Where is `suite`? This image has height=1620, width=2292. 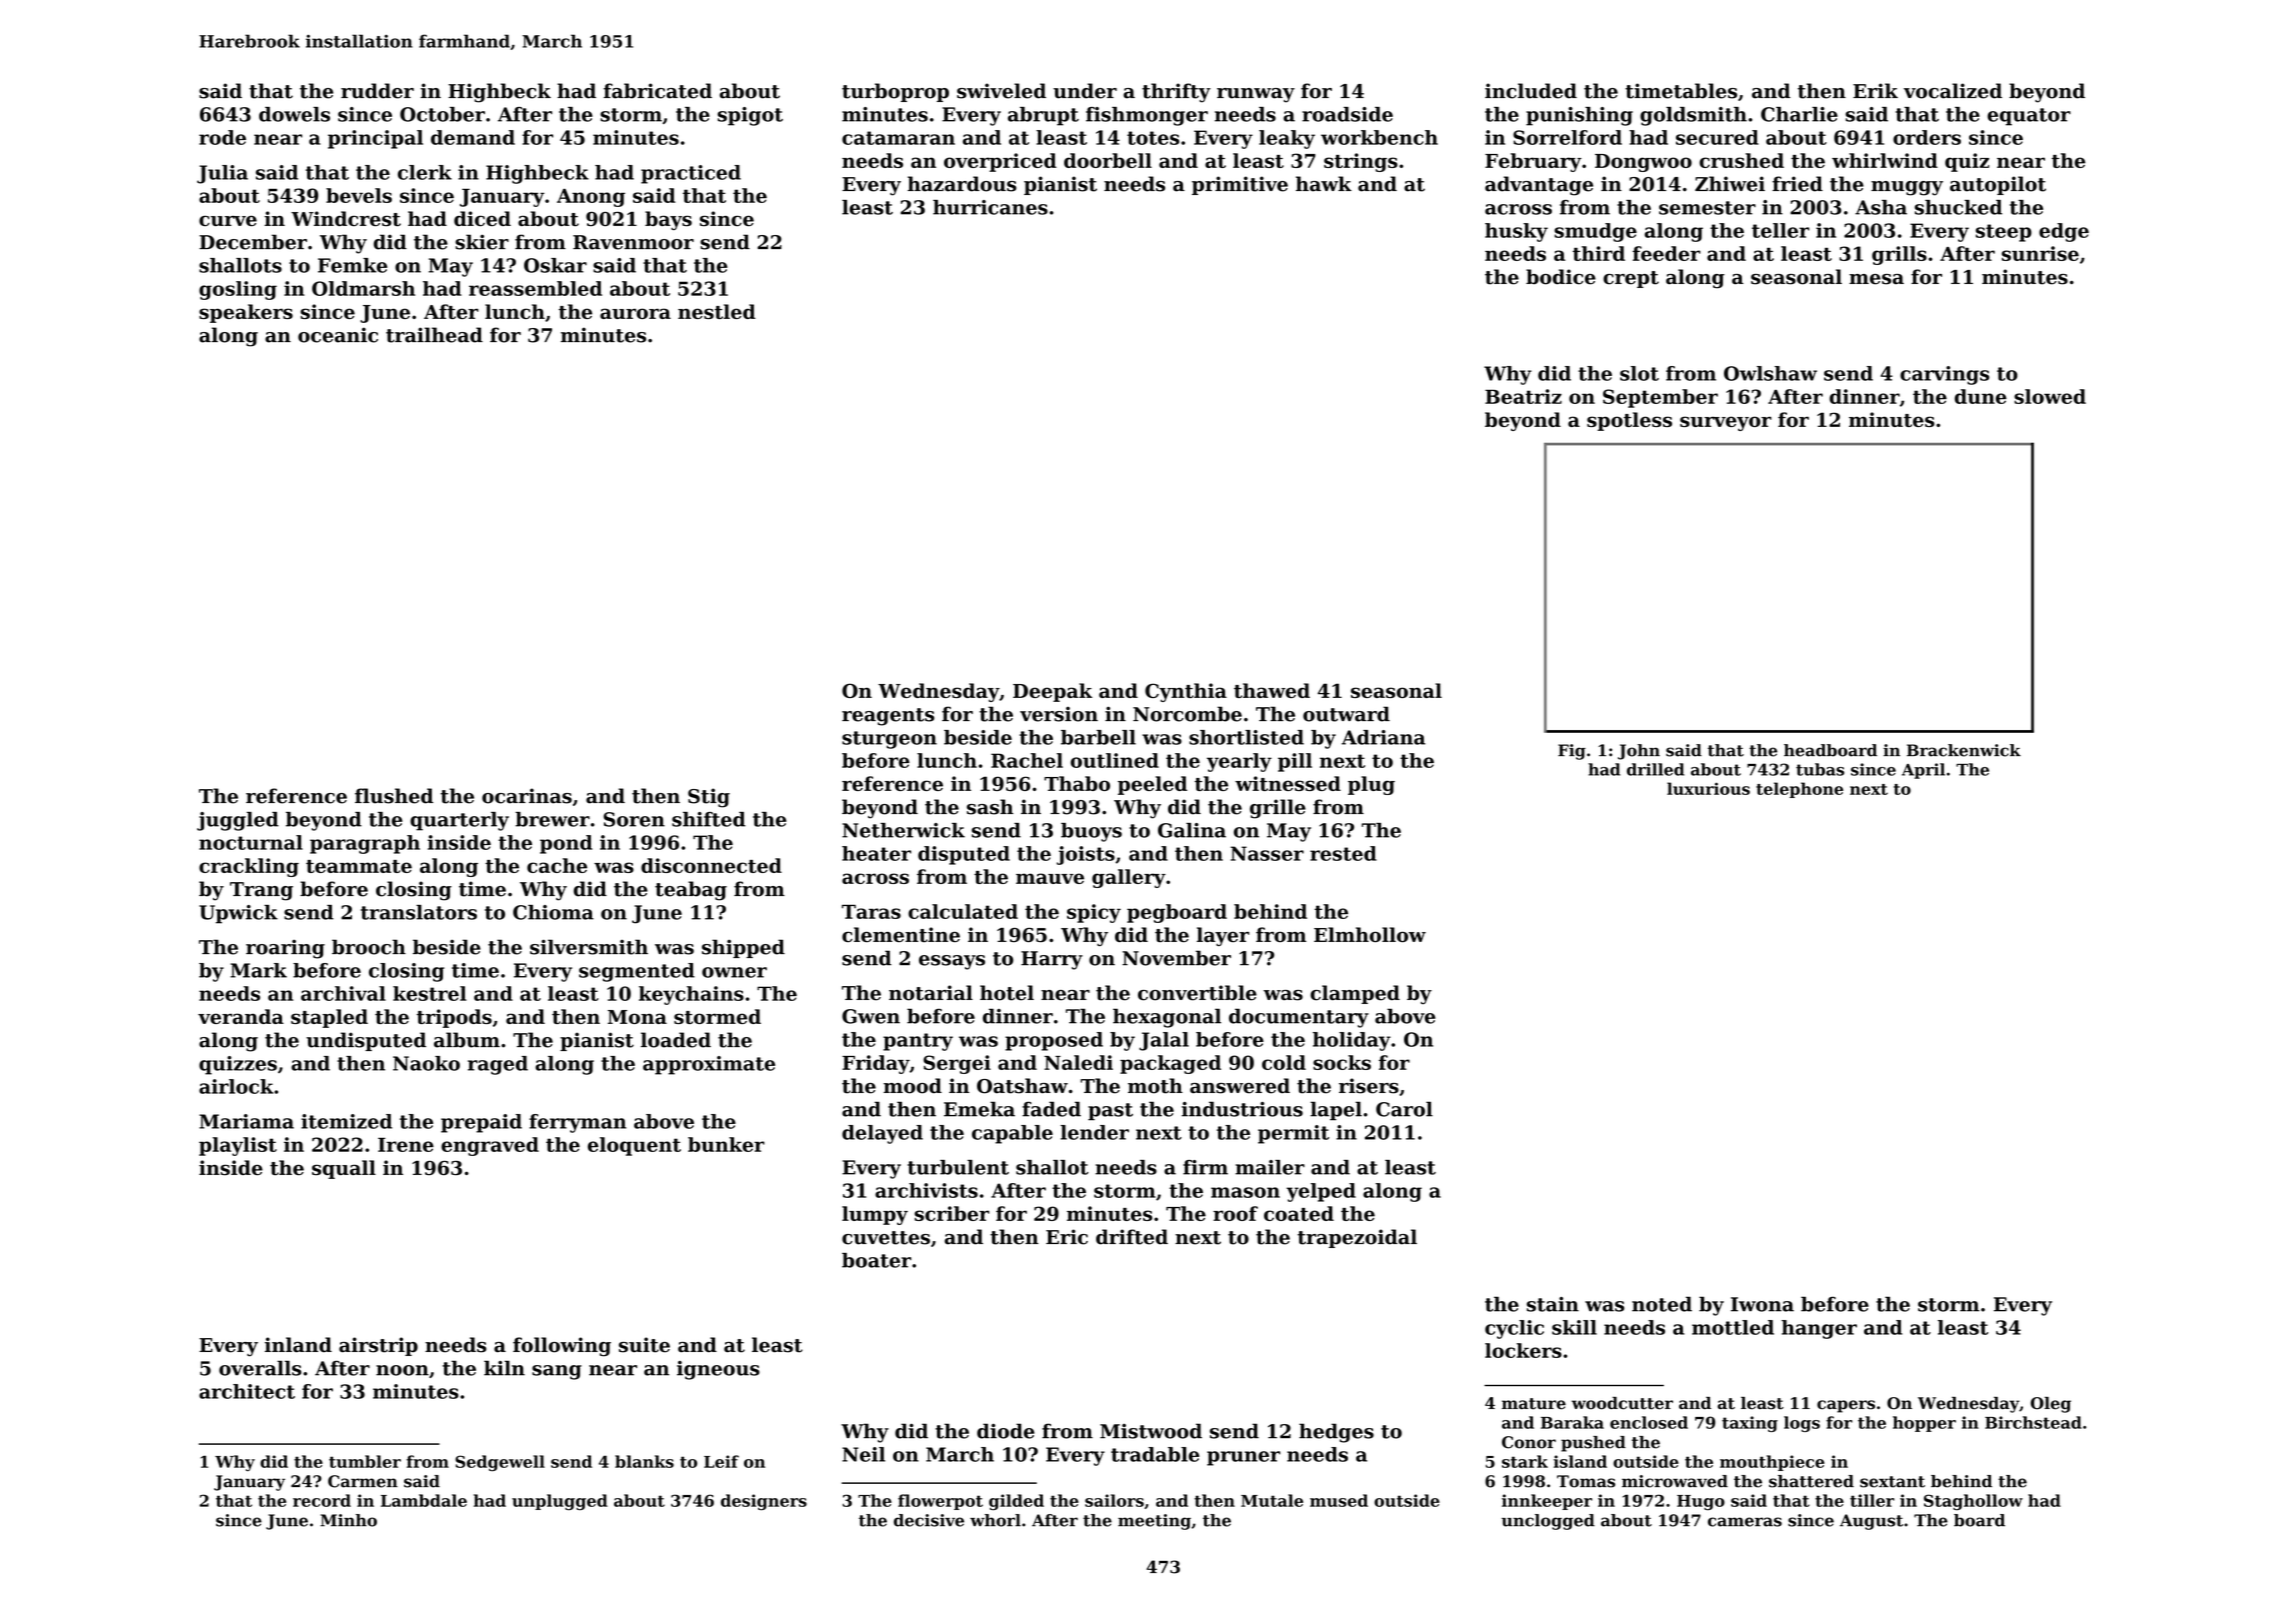 suite is located at coordinates (644, 1345).
